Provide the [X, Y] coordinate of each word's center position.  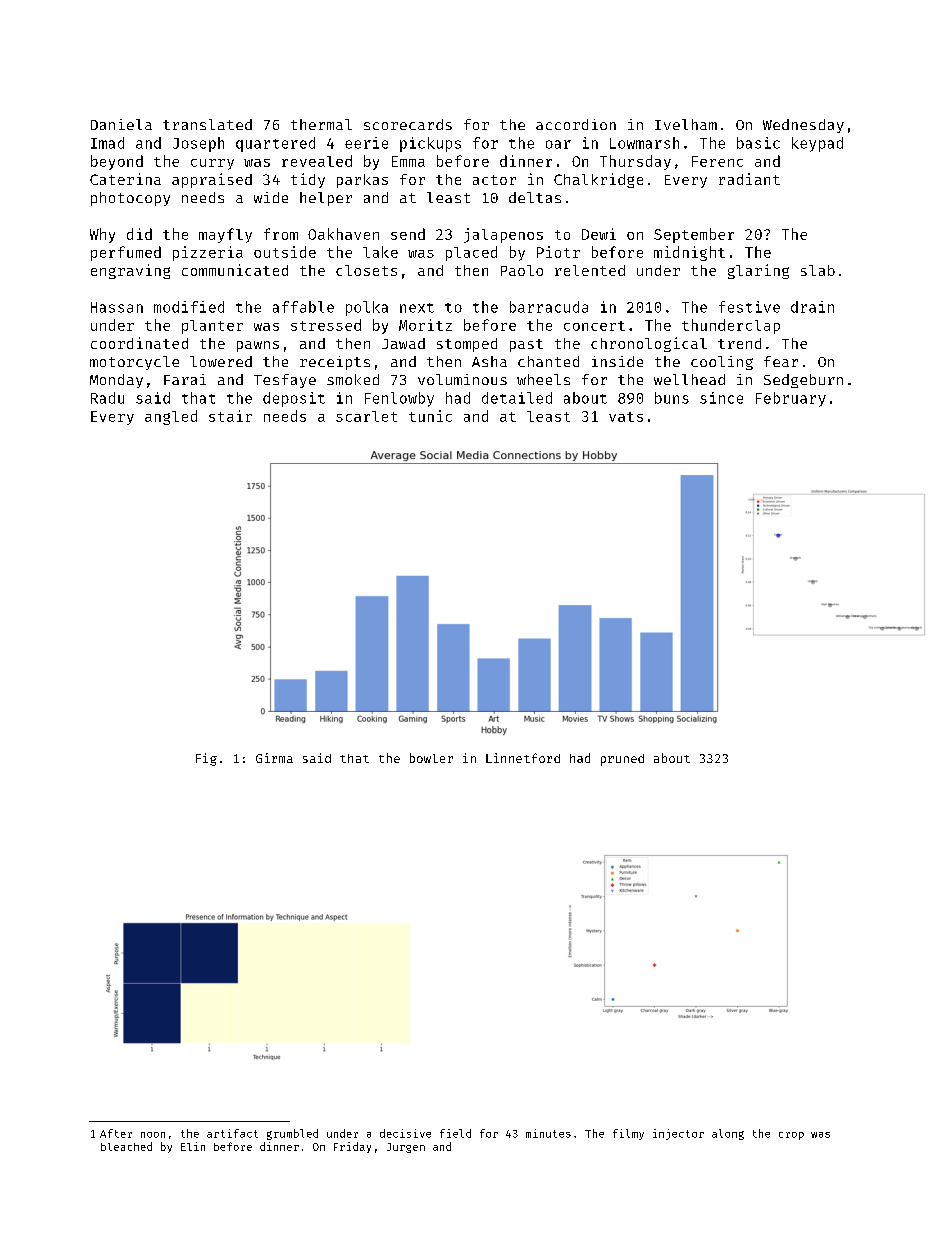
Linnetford [523, 758]
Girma [274, 758]
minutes [548, 1133]
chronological [649, 344]
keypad [817, 144]
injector [678, 1134]
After [116, 1133]
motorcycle [134, 363]
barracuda [549, 307]
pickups [430, 144]
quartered [275, 144]
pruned [622, 760]
